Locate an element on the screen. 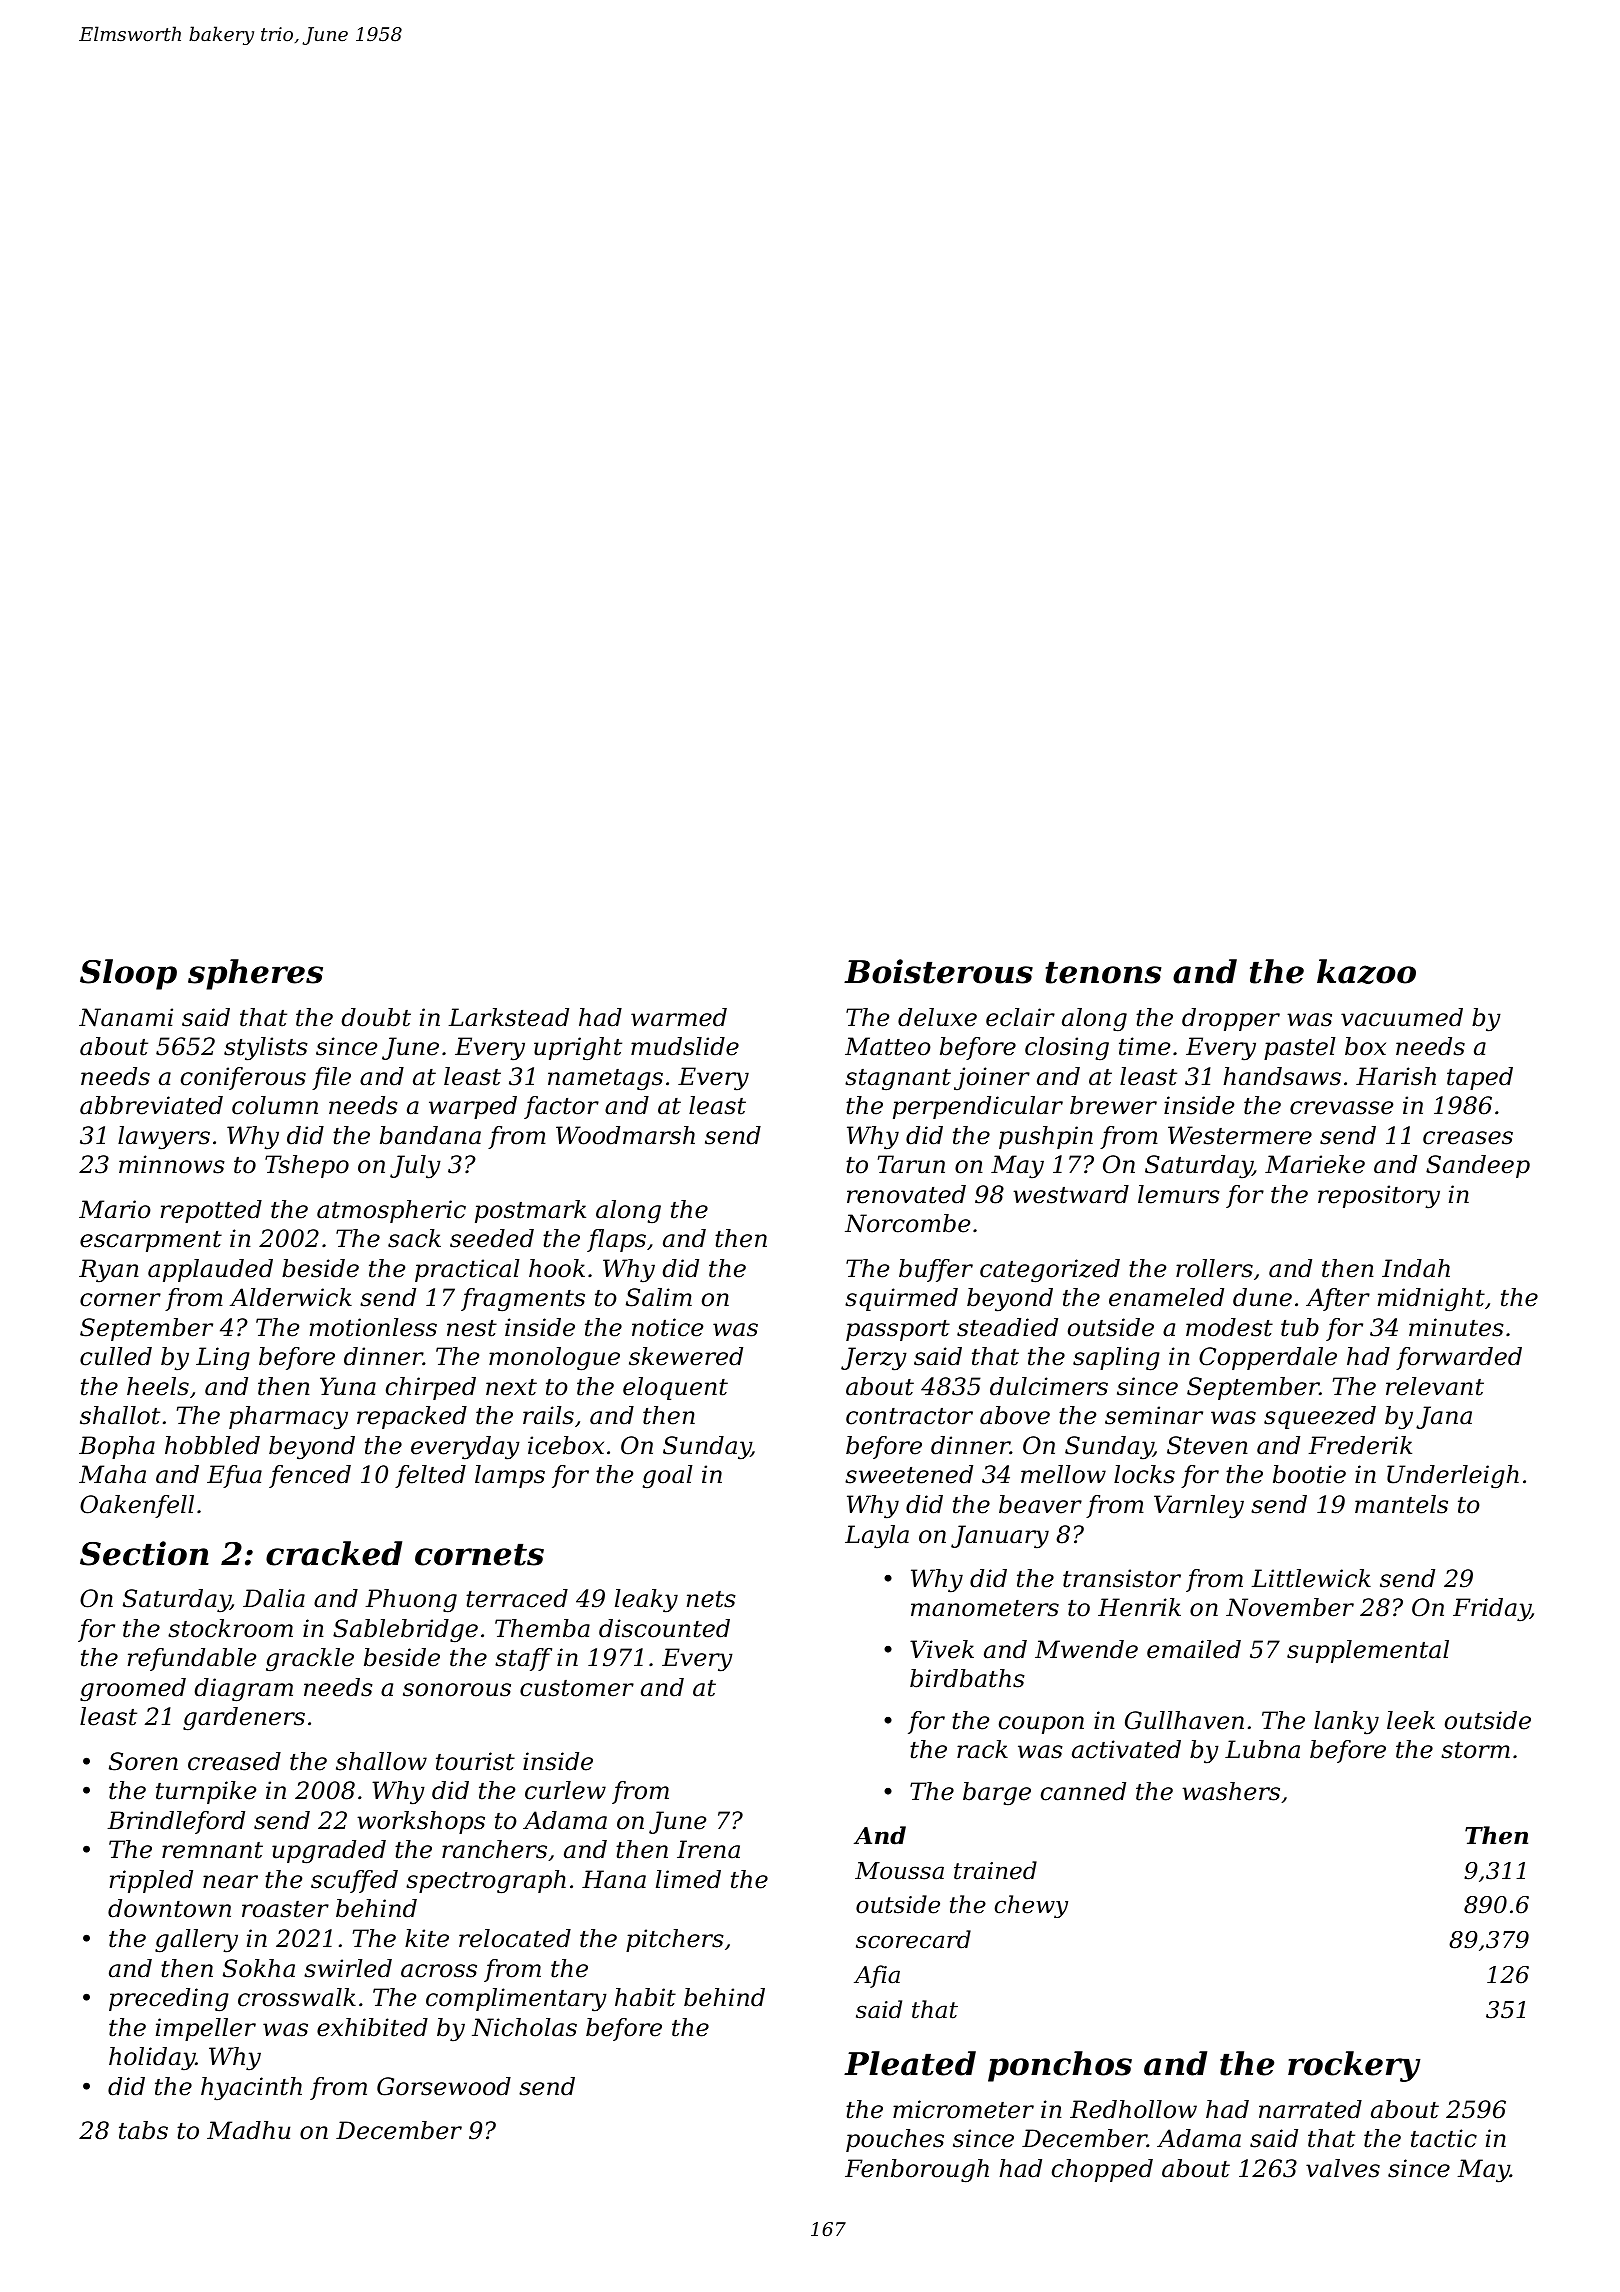 The width and height of the screenshot is (1620, 2292). Harish is located at coordinates (1396, 1076).
